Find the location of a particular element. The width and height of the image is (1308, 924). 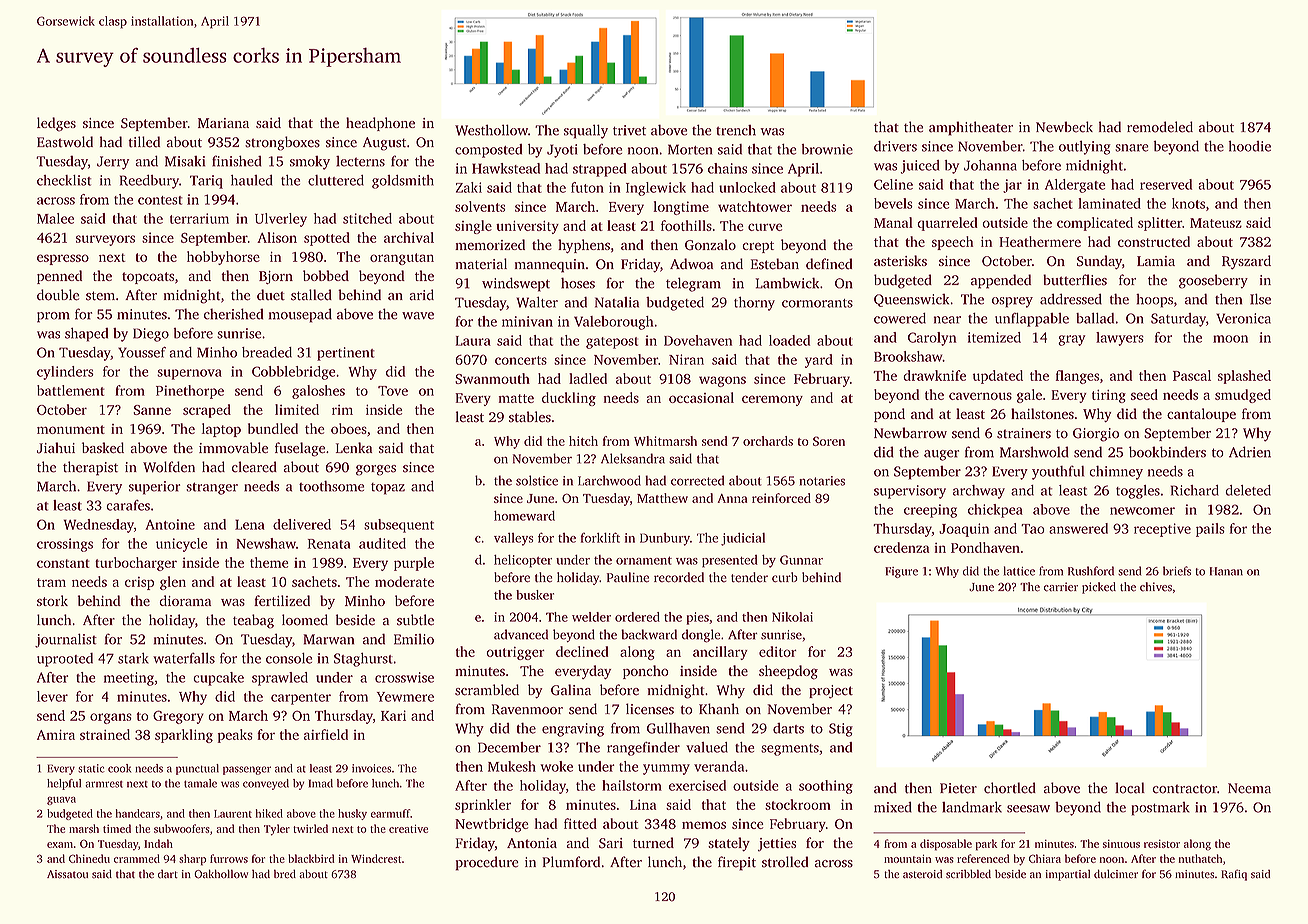

Oakhollow is located at coordinates (221, 874).
